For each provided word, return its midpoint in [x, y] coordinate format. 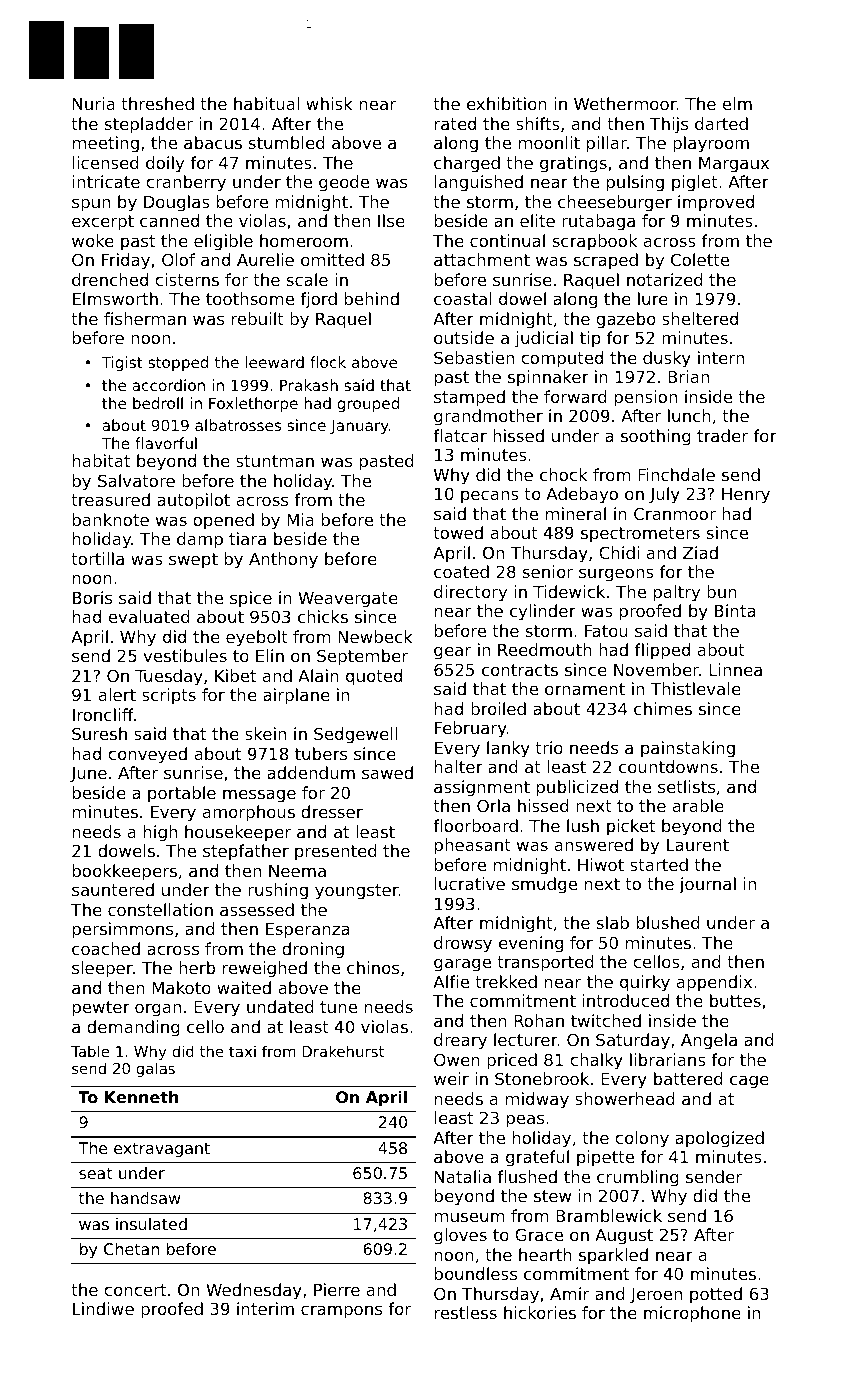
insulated [151, 1224]
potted [716, 1295]
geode [344, 183]
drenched [110, 279]
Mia [300, 519]
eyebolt [257, 638]
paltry [677, 593]
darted [721, 123]
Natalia [463, 1176]
